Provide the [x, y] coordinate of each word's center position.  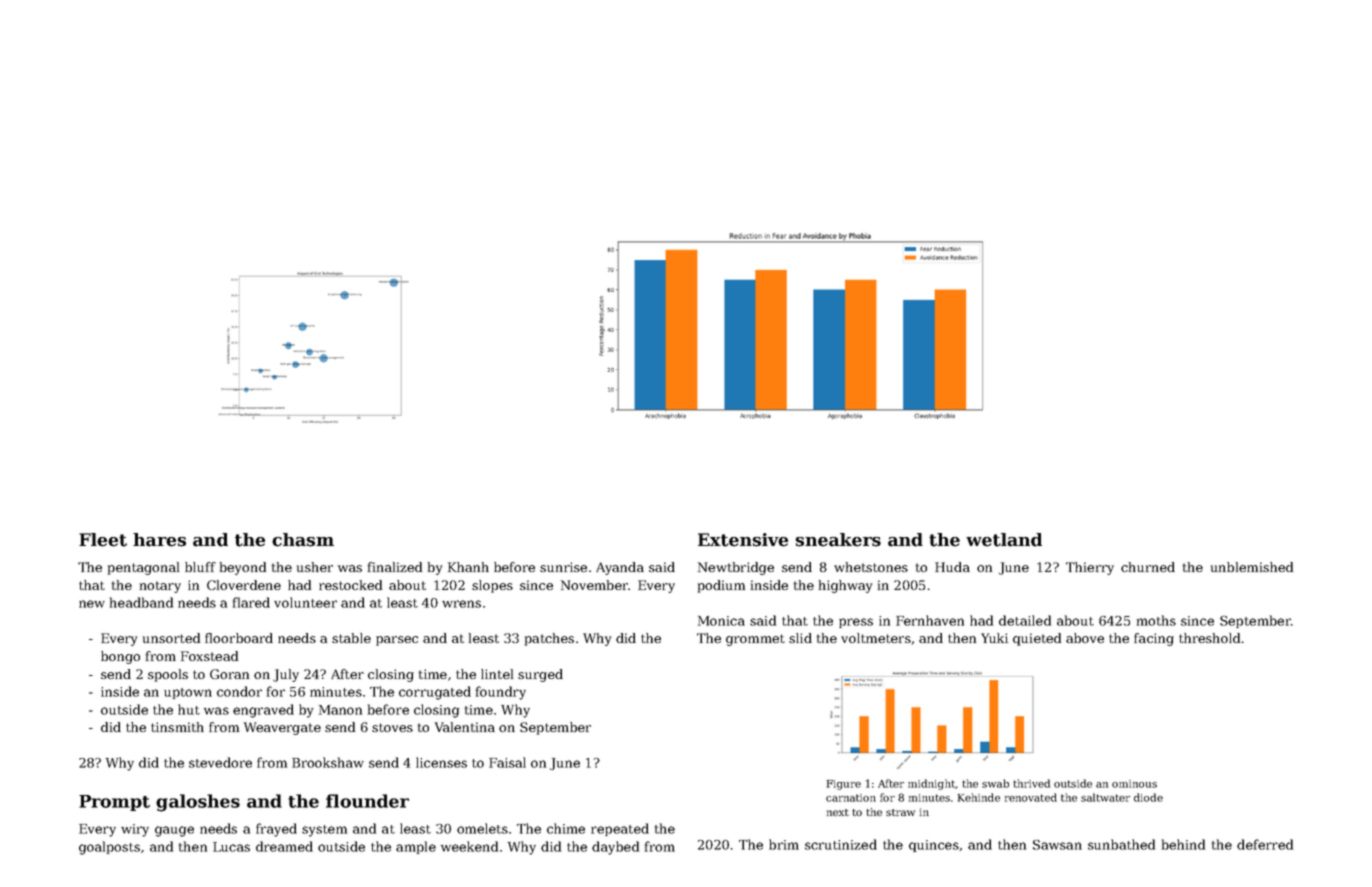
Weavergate [282, 728]
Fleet [103, 540]
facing [1154, 639]
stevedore [220, 762]
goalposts [109, 848]
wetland [1004, 540]
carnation [851, 798]
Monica [721, 621]
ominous [1134, 784]
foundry [501, 693]
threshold [1209, 638]
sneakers [838, 540]
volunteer [305, 602]
